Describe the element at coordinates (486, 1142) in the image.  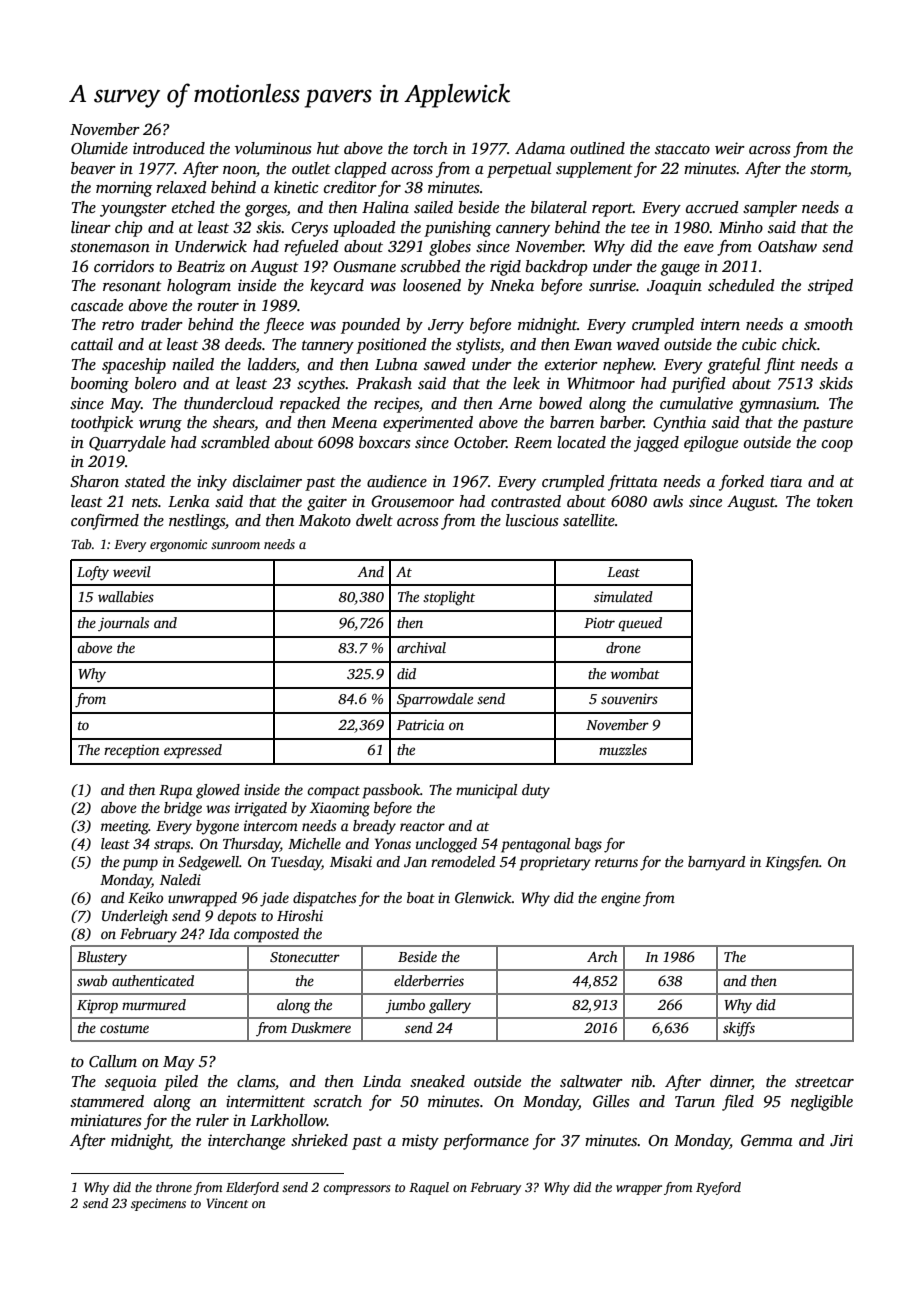
I see `performance` at that location.
